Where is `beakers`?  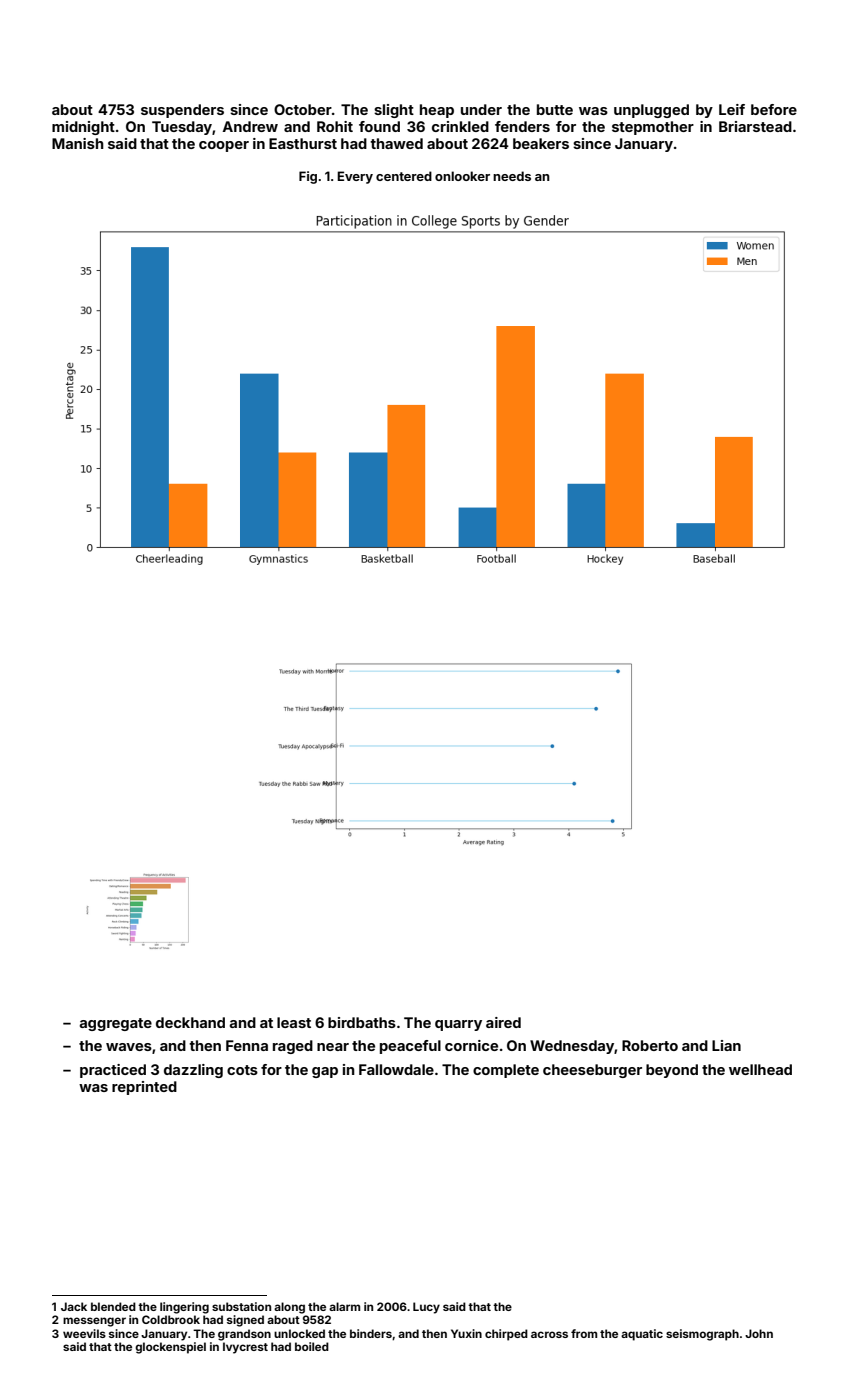 beakers is located at coordinates (541, 143).
